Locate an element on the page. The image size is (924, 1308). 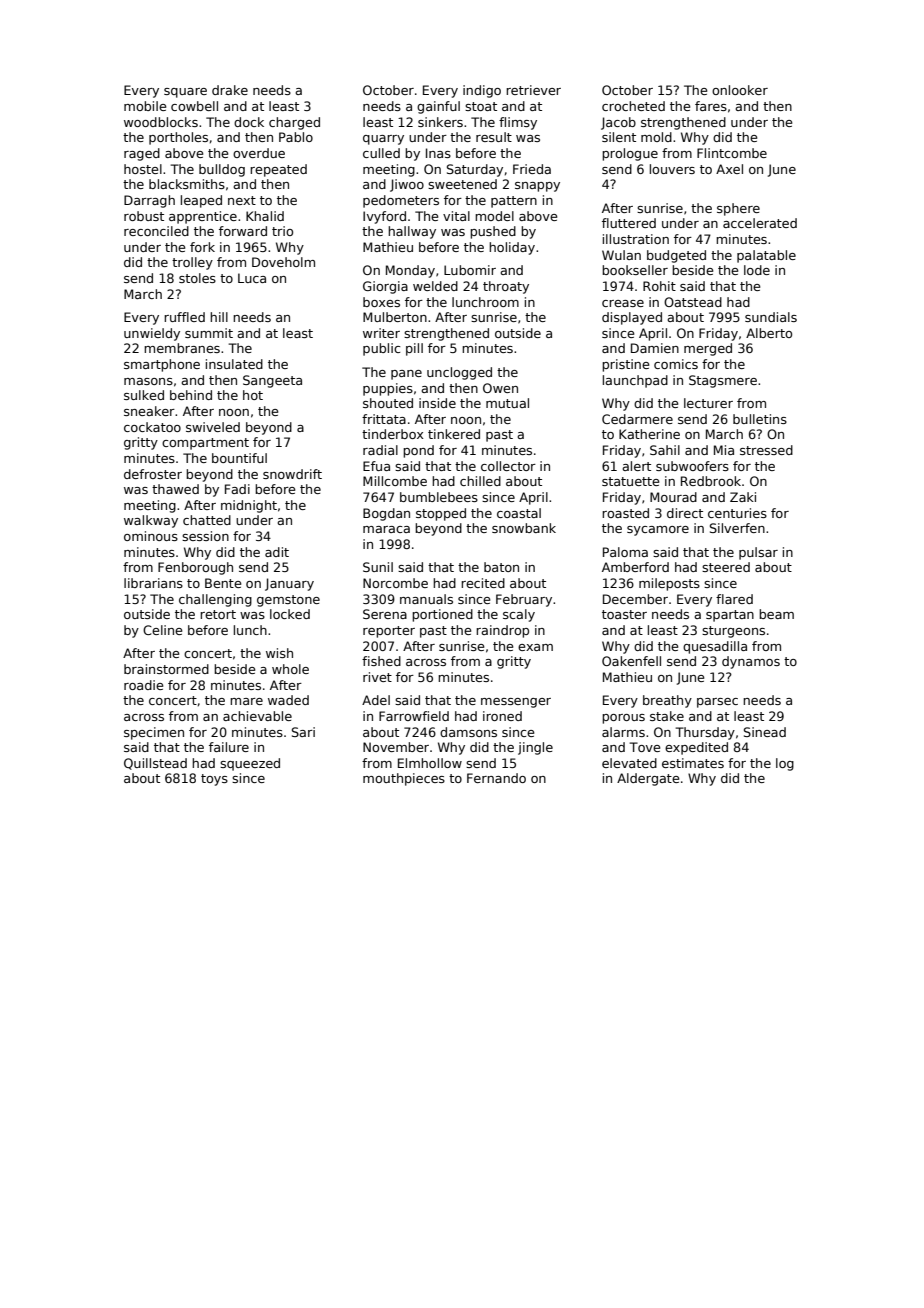
woodblocks is located at coordinates (161, 122).
